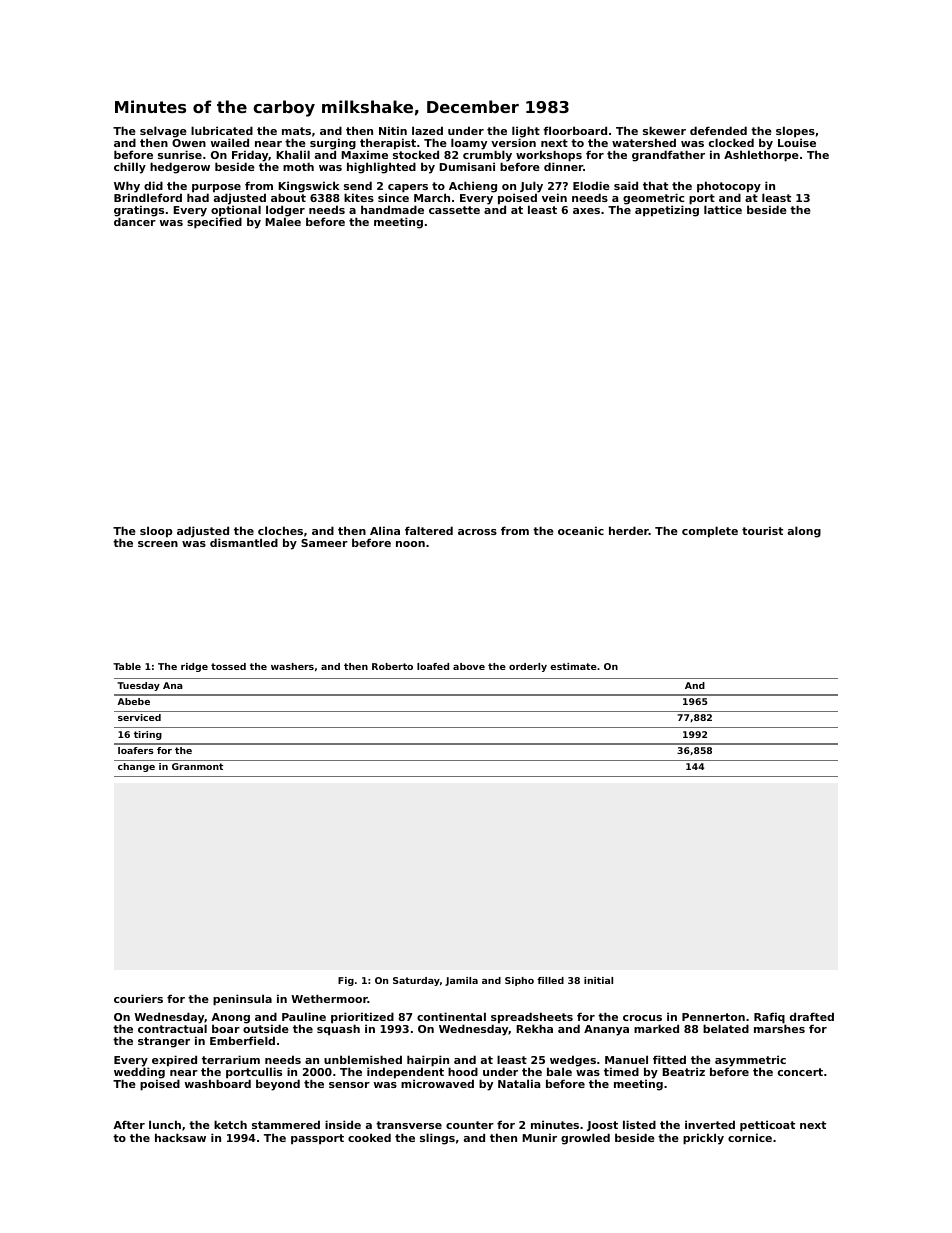 This document has width=952, height=1233. Describe the element at coordinates (437, 1139) in the document. I see `slings` at that location.
